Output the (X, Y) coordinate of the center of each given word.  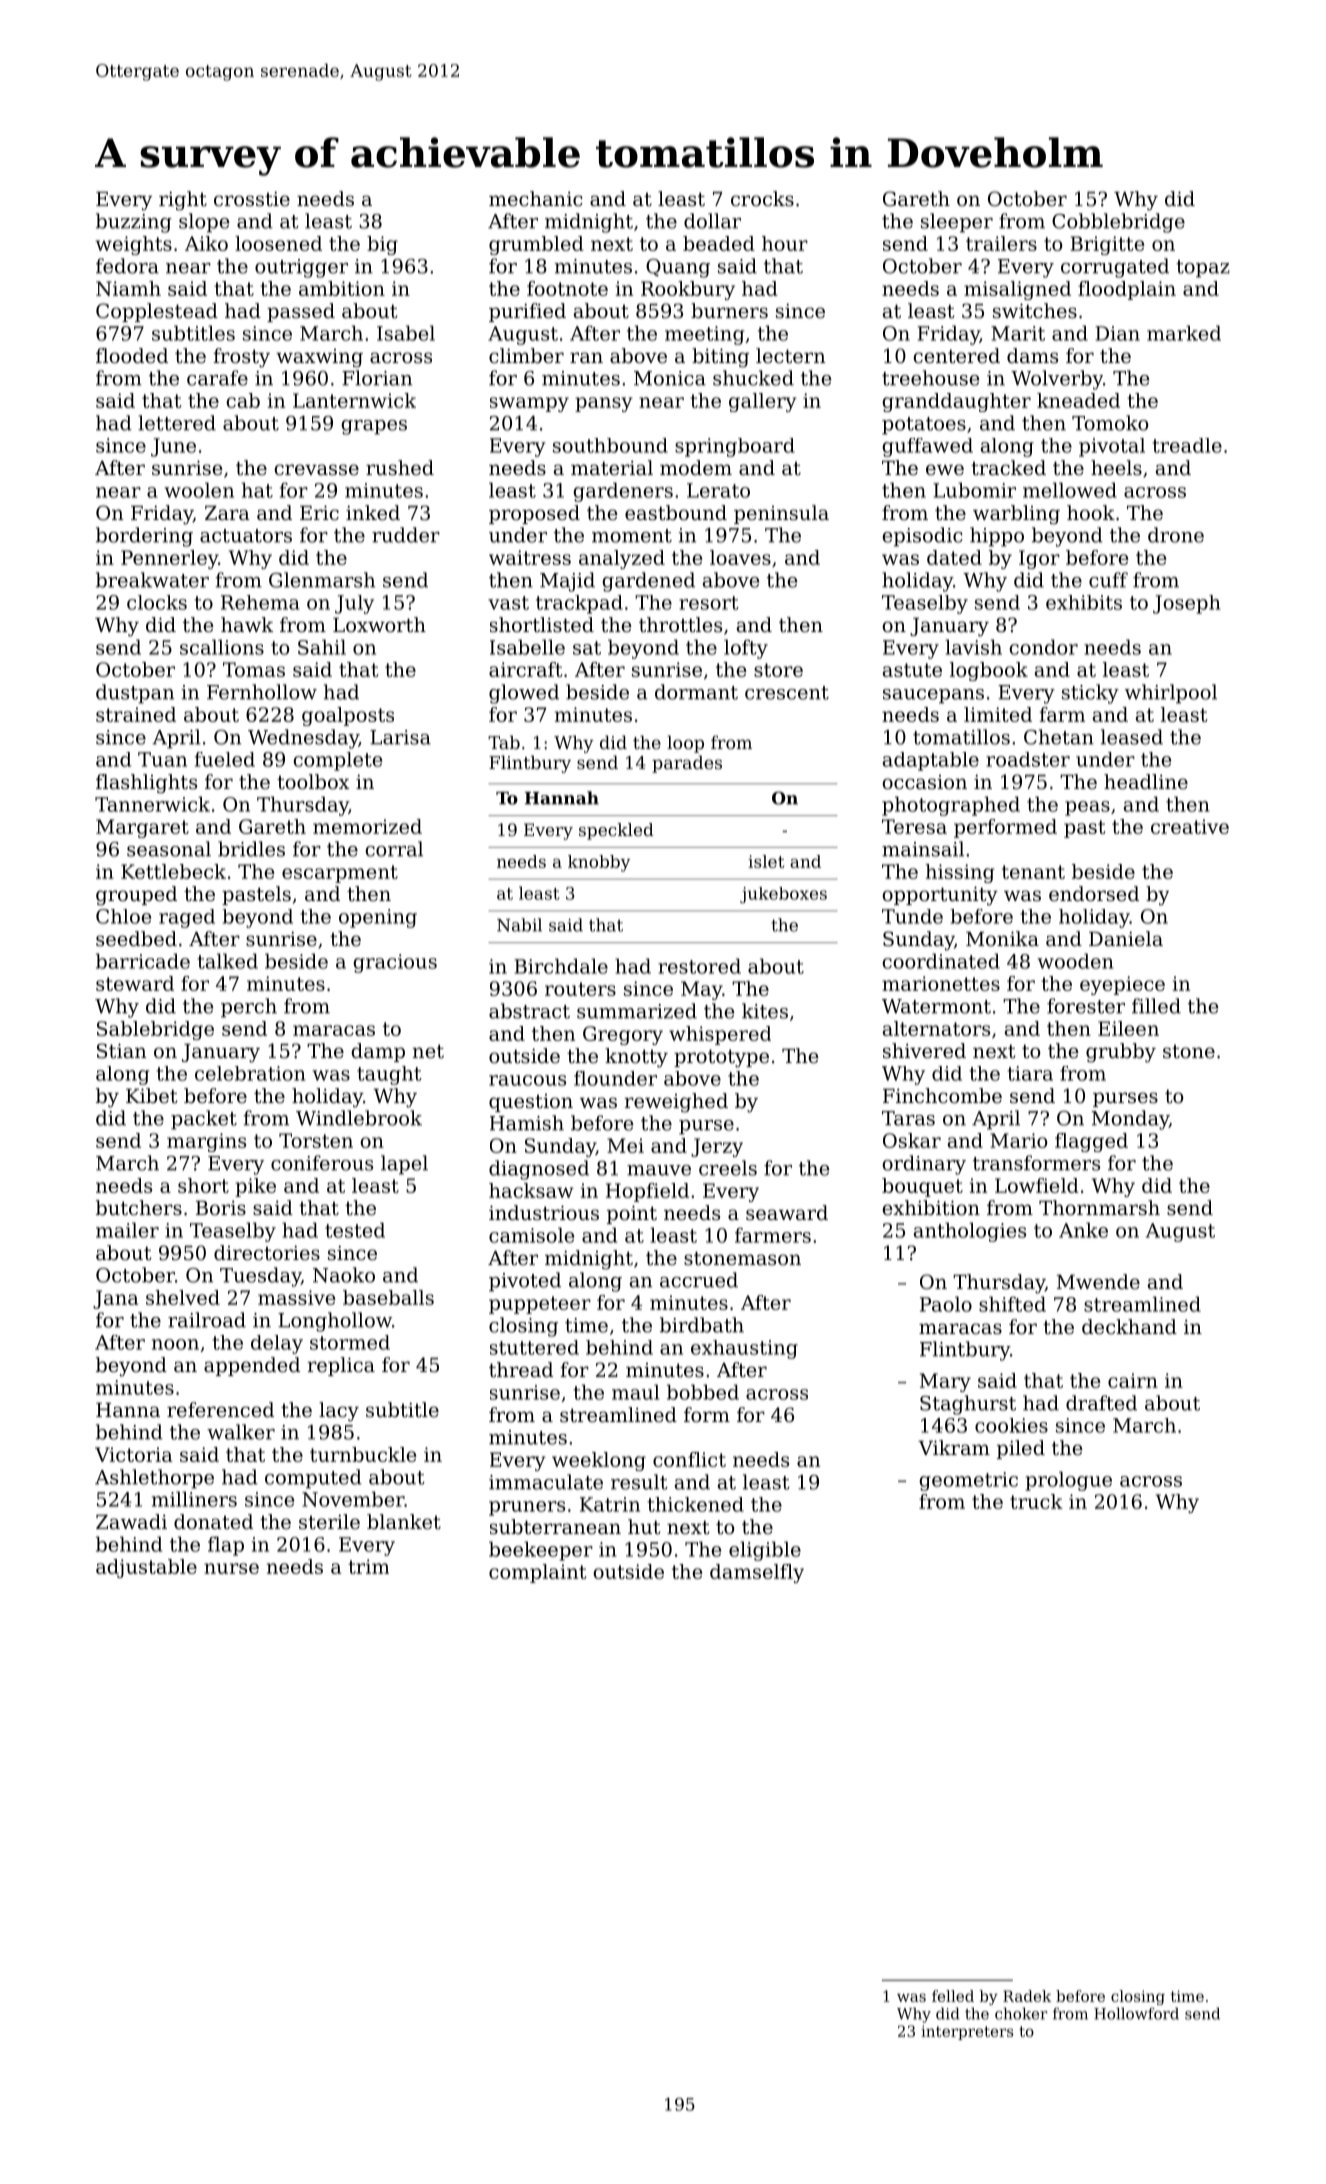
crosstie (252, 198)
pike (255, 1187)
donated (213, 1522)
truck (1036, 1501)
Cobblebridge (1118, 223)
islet (766, 861)
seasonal (169, 849)
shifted (1012, 1304)
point (632, 1214)
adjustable (146, 1568)
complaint (537, 1573)
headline (1146, 782)
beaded (719, 243)
